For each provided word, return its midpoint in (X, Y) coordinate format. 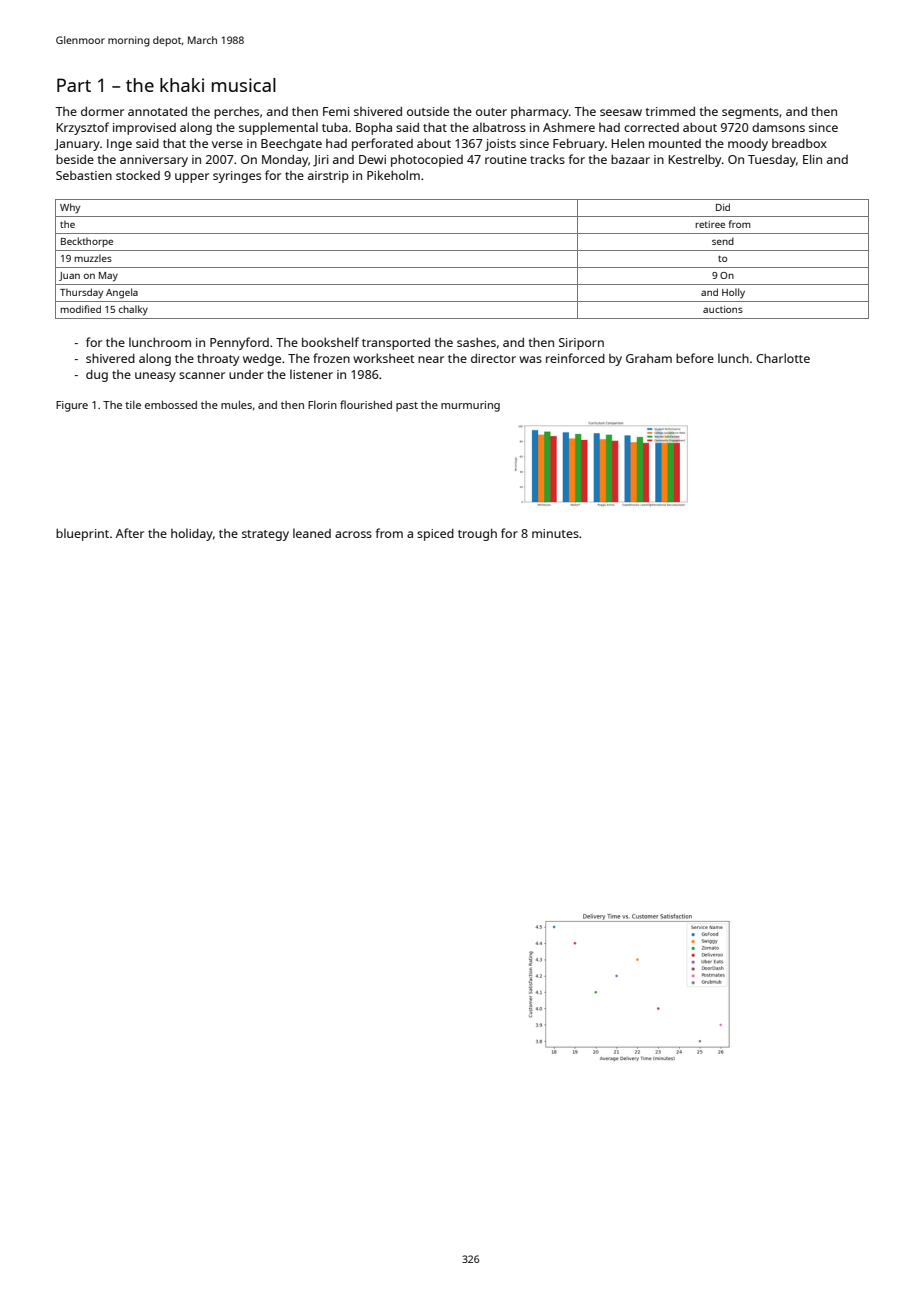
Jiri (321, 161)
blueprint (82, 534)
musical (244, 85)
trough (477, 534)
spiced (435, 535)
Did (723, 207)
